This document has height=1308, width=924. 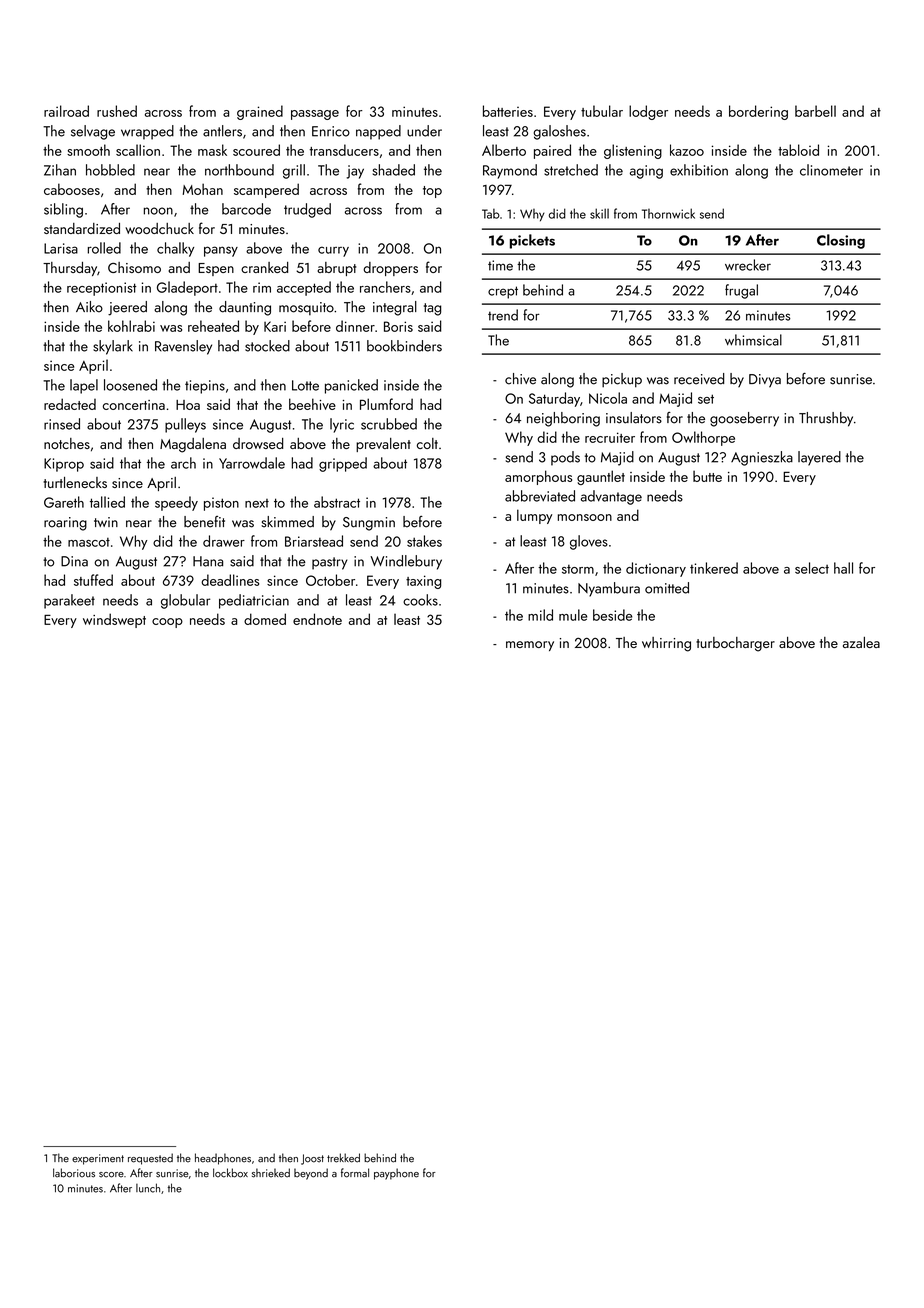 What do you see at coordinates (396, 1174) in the document?
I see `payphone` at bounding box center [396, 1174].
